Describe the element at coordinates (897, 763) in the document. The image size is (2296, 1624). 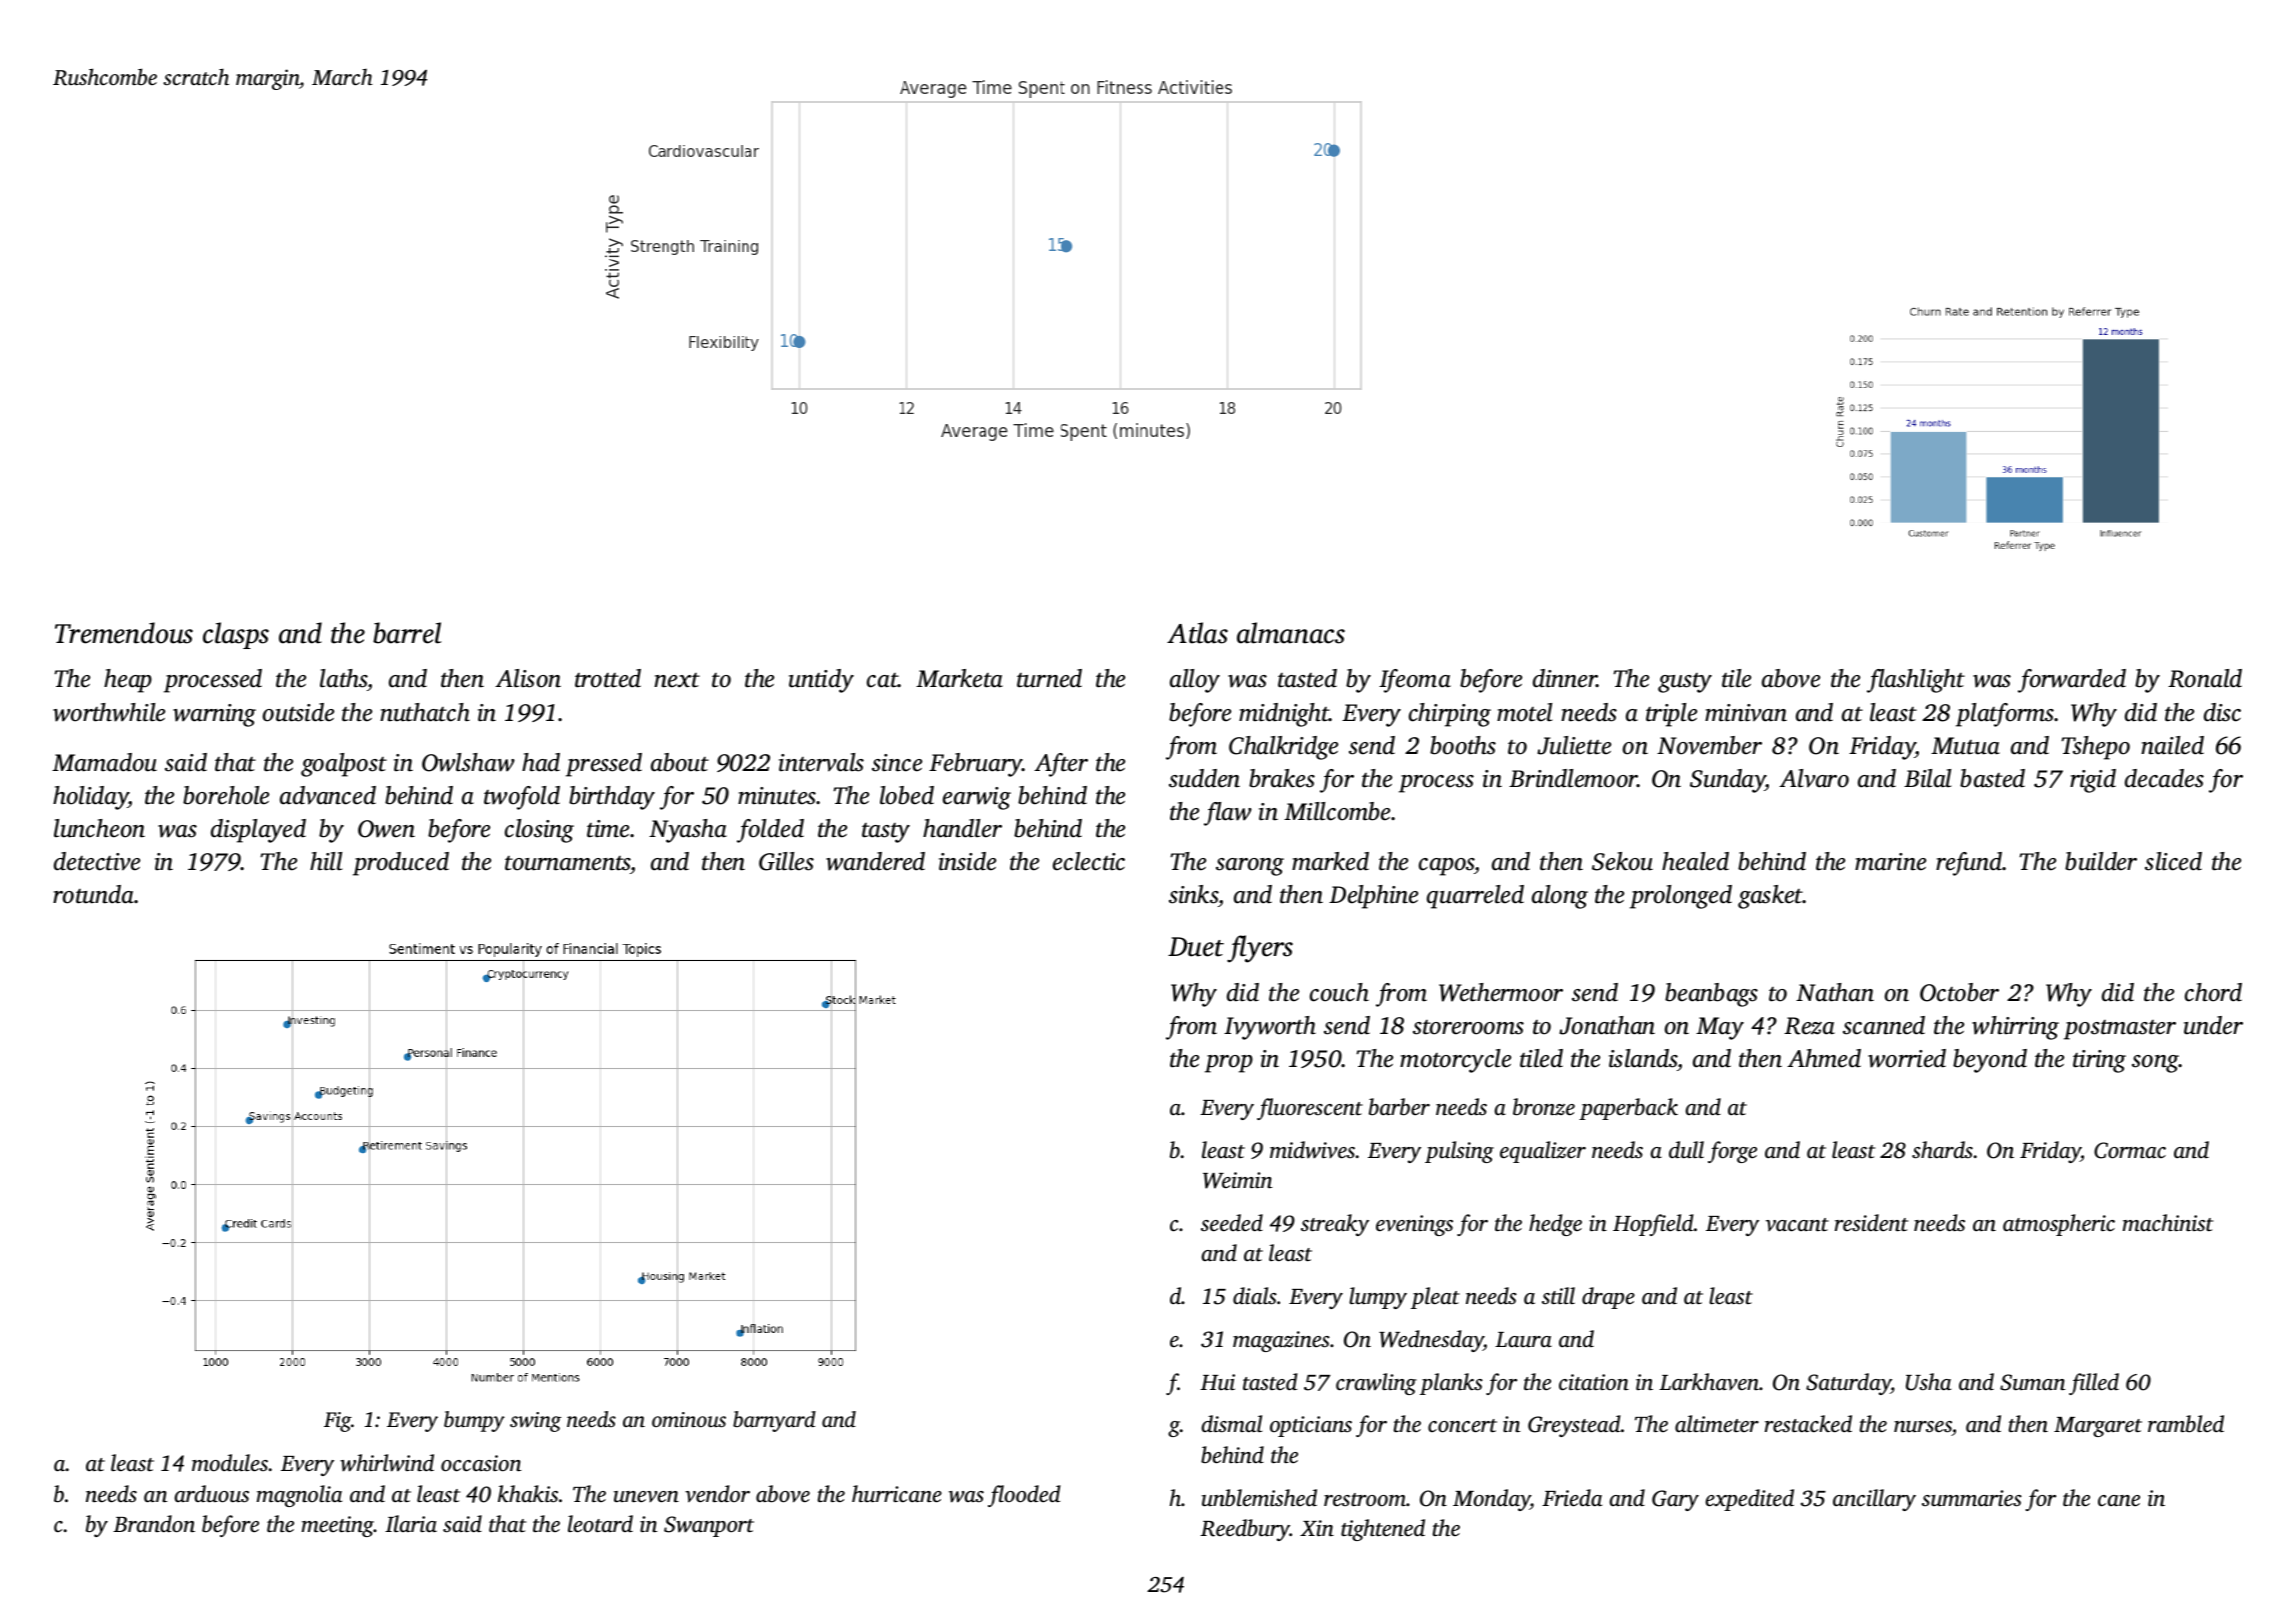
I see `since` at that location.
